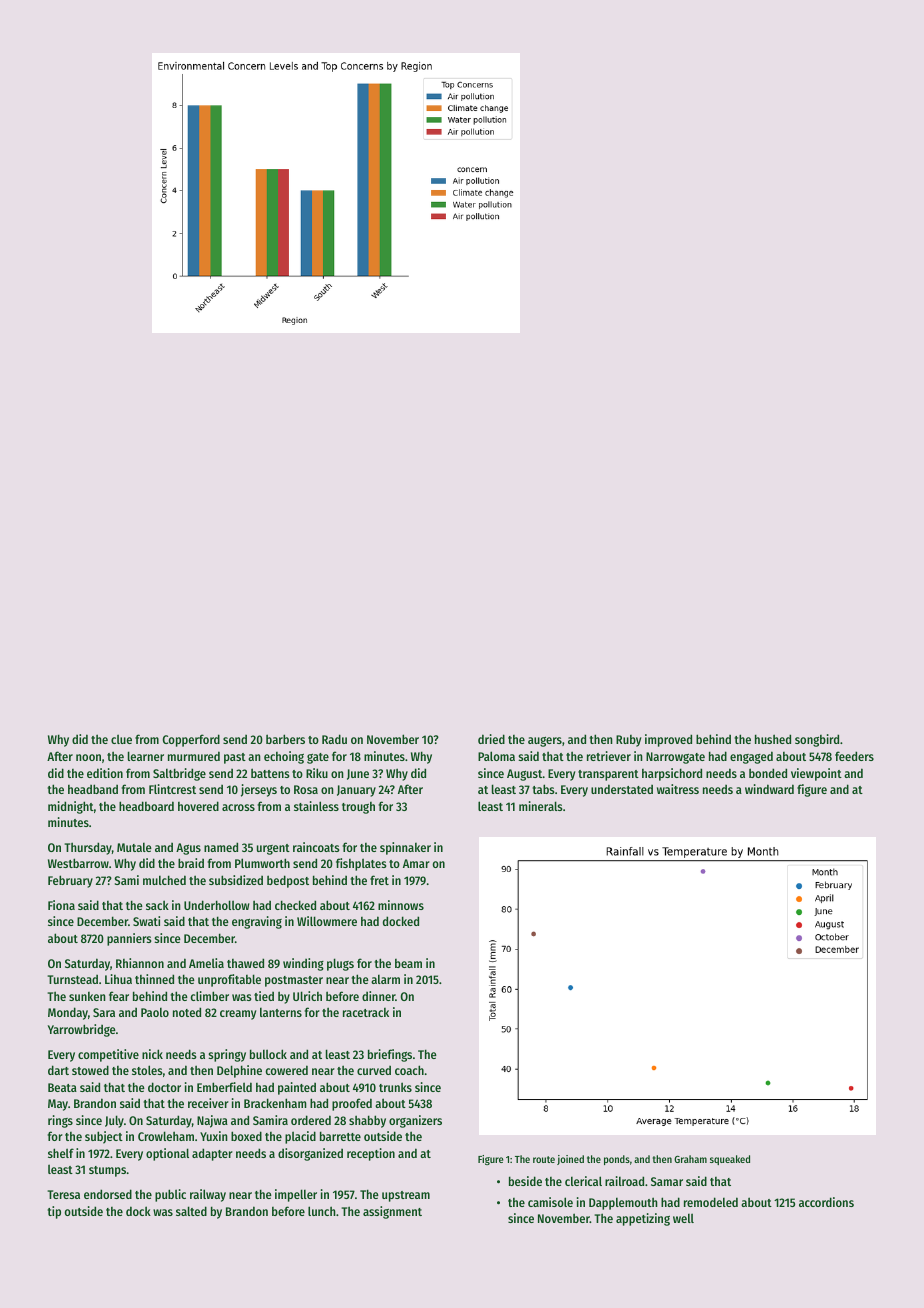 The width and height of the page is (924, 1308). What do you see at coordinates (415, 1121) in the page?
I see `organizers` at bounding box center [415, 1121].
